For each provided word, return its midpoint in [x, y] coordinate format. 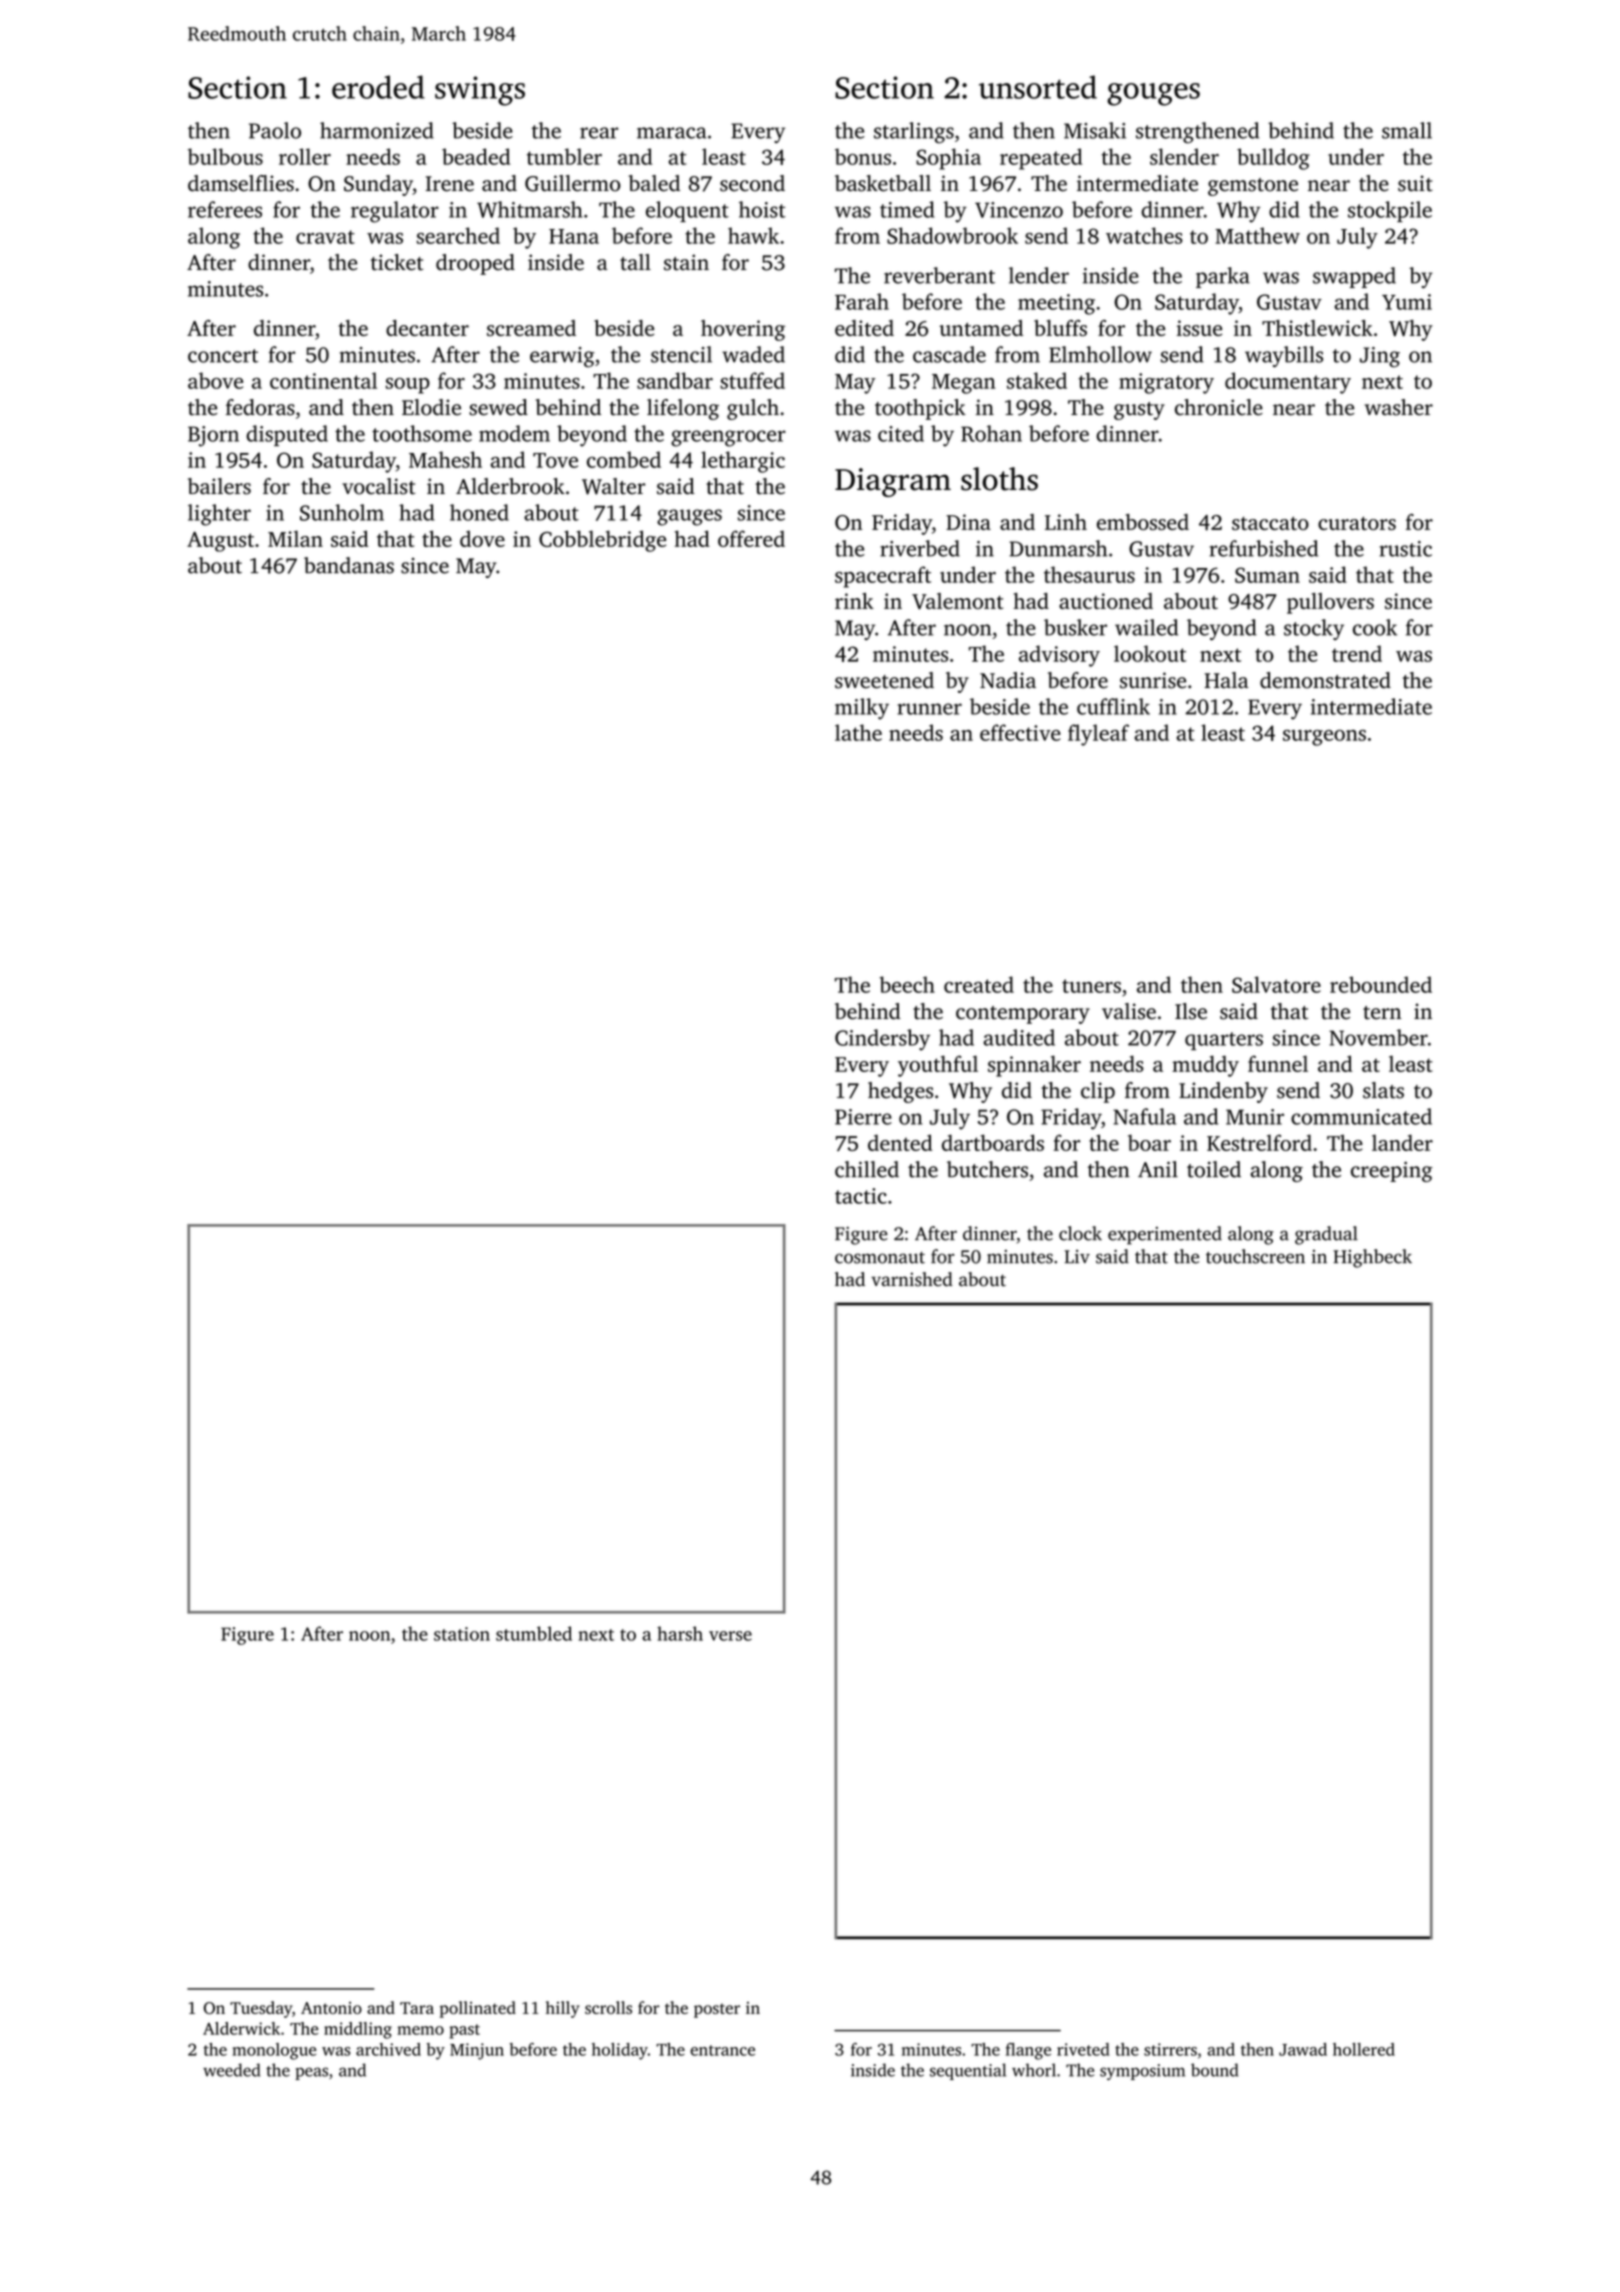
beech [907, 984]
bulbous [225, 156]
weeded [231, 2070]
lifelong [683, 409]
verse [730, 1636]
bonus [863, 156]
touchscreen [1255, 1256]
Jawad [1303, 2049]
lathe [858, 732]
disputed [287, 435]
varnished [912, 1279]
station [462, 1634]
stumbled [534, 1633]
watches [1144, 235]
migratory [1166, 383]
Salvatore [1276, 984]
